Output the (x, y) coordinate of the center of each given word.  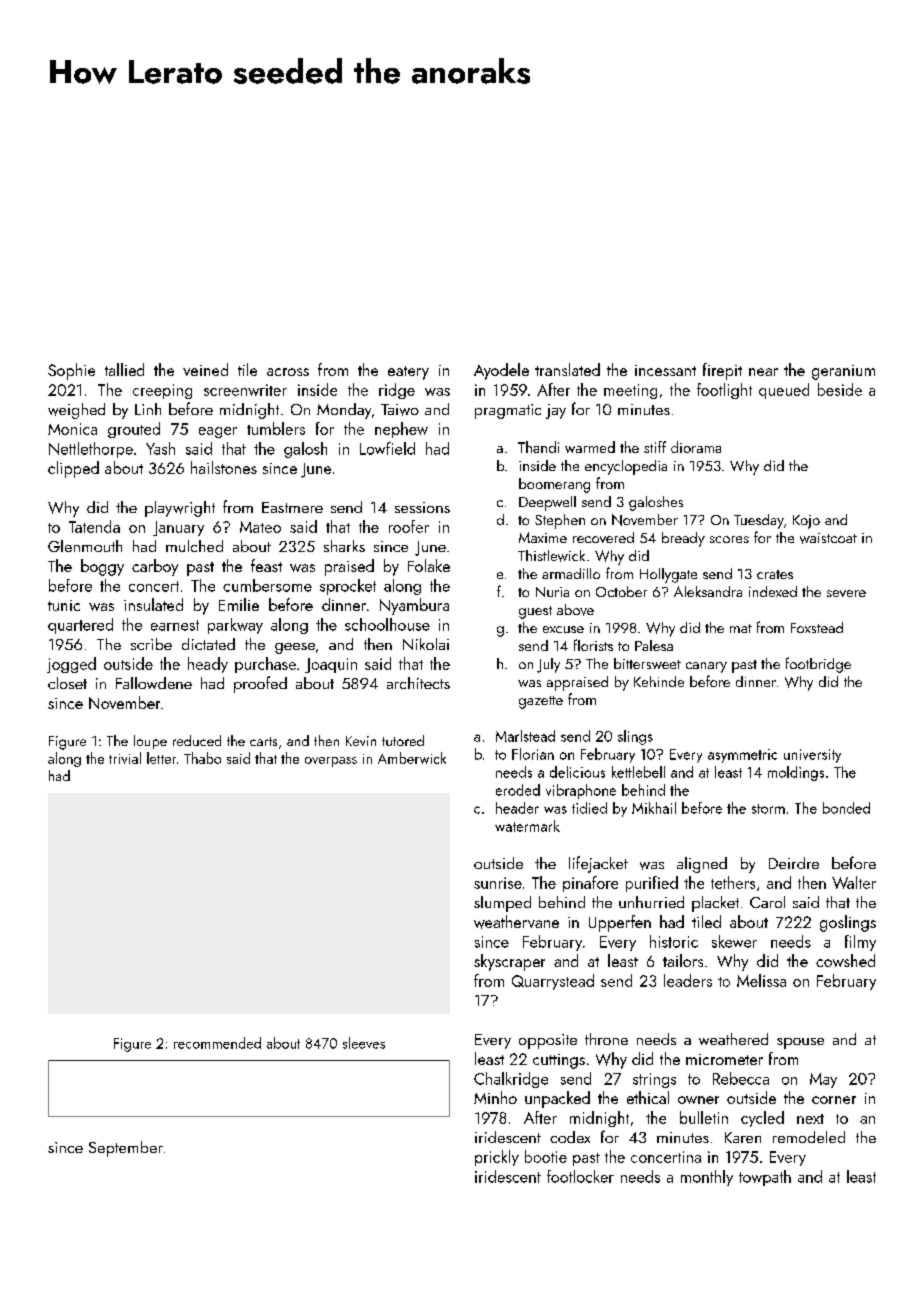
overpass (331, 762)
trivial (125, 758)
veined (205, 369)
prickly (497, 1158)
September (126, 1149)
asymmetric (742, 756)
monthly (707, 1178)
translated (567, 369)
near (763, 372)
